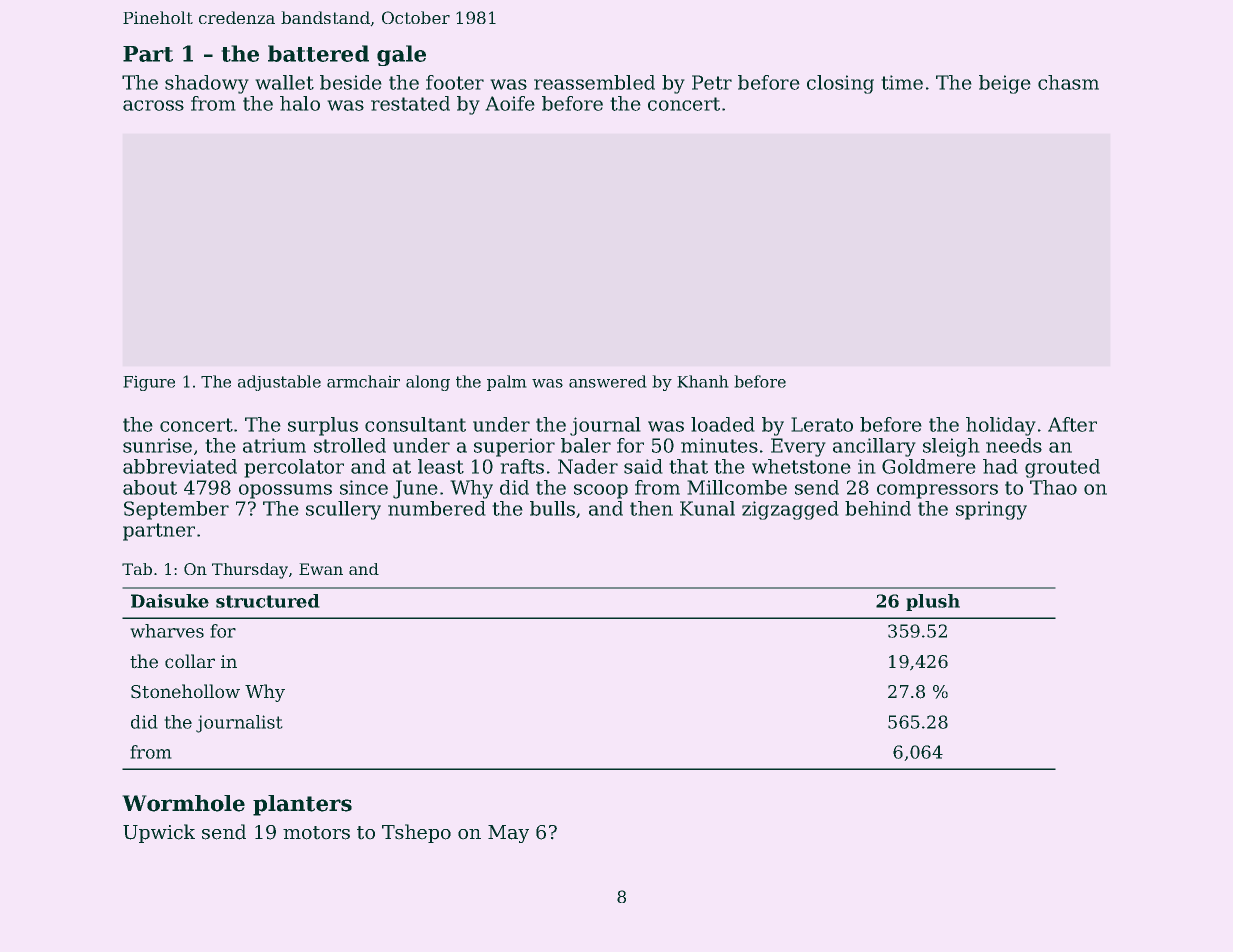 The width and height of the document is (1233, 952). Describe the element at coordinates (703, 381) in the document. I see `Khanh` at that location.
